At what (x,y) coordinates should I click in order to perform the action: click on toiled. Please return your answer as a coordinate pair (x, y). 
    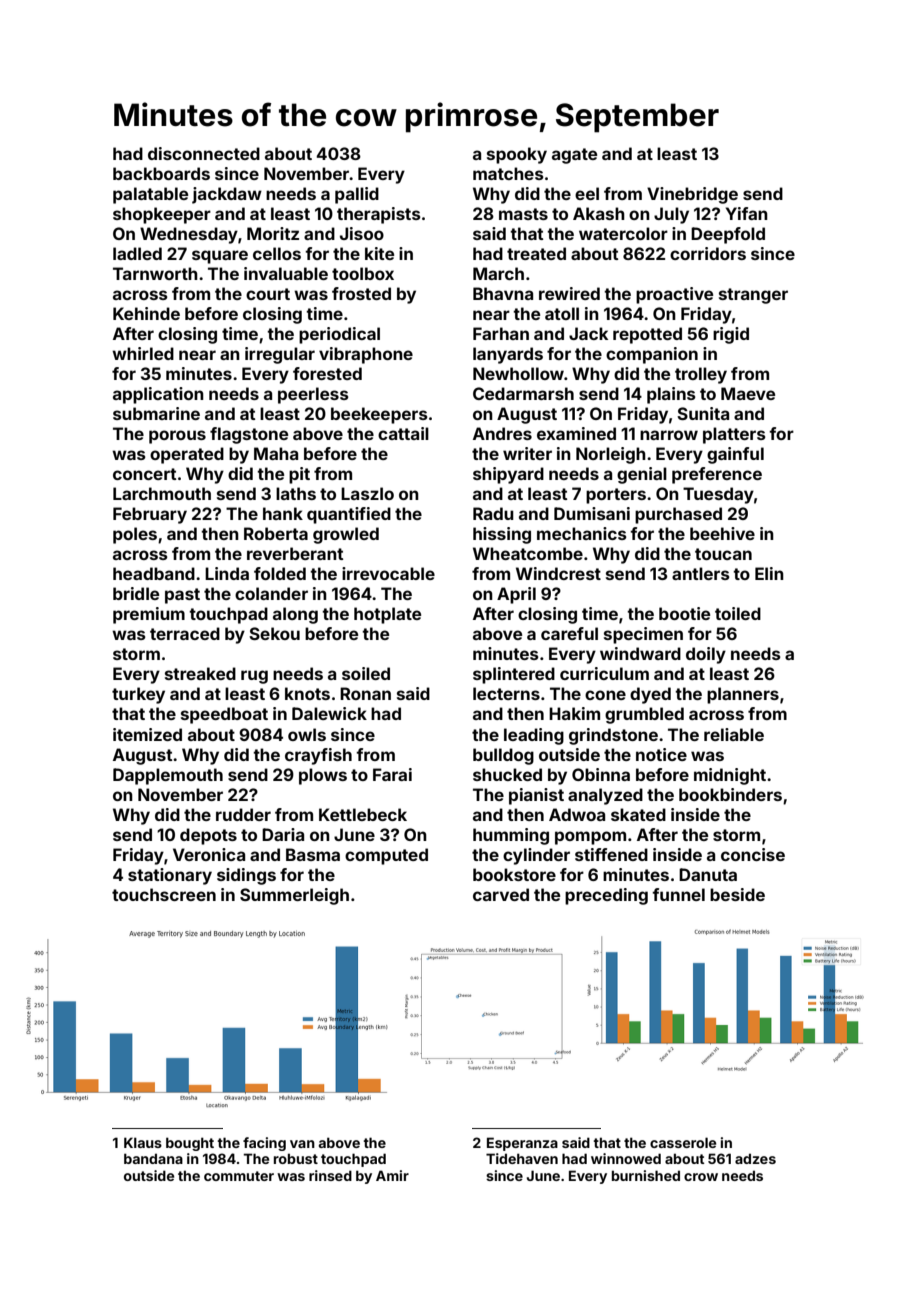
    Looking at the image, I should click on (738, 613).
